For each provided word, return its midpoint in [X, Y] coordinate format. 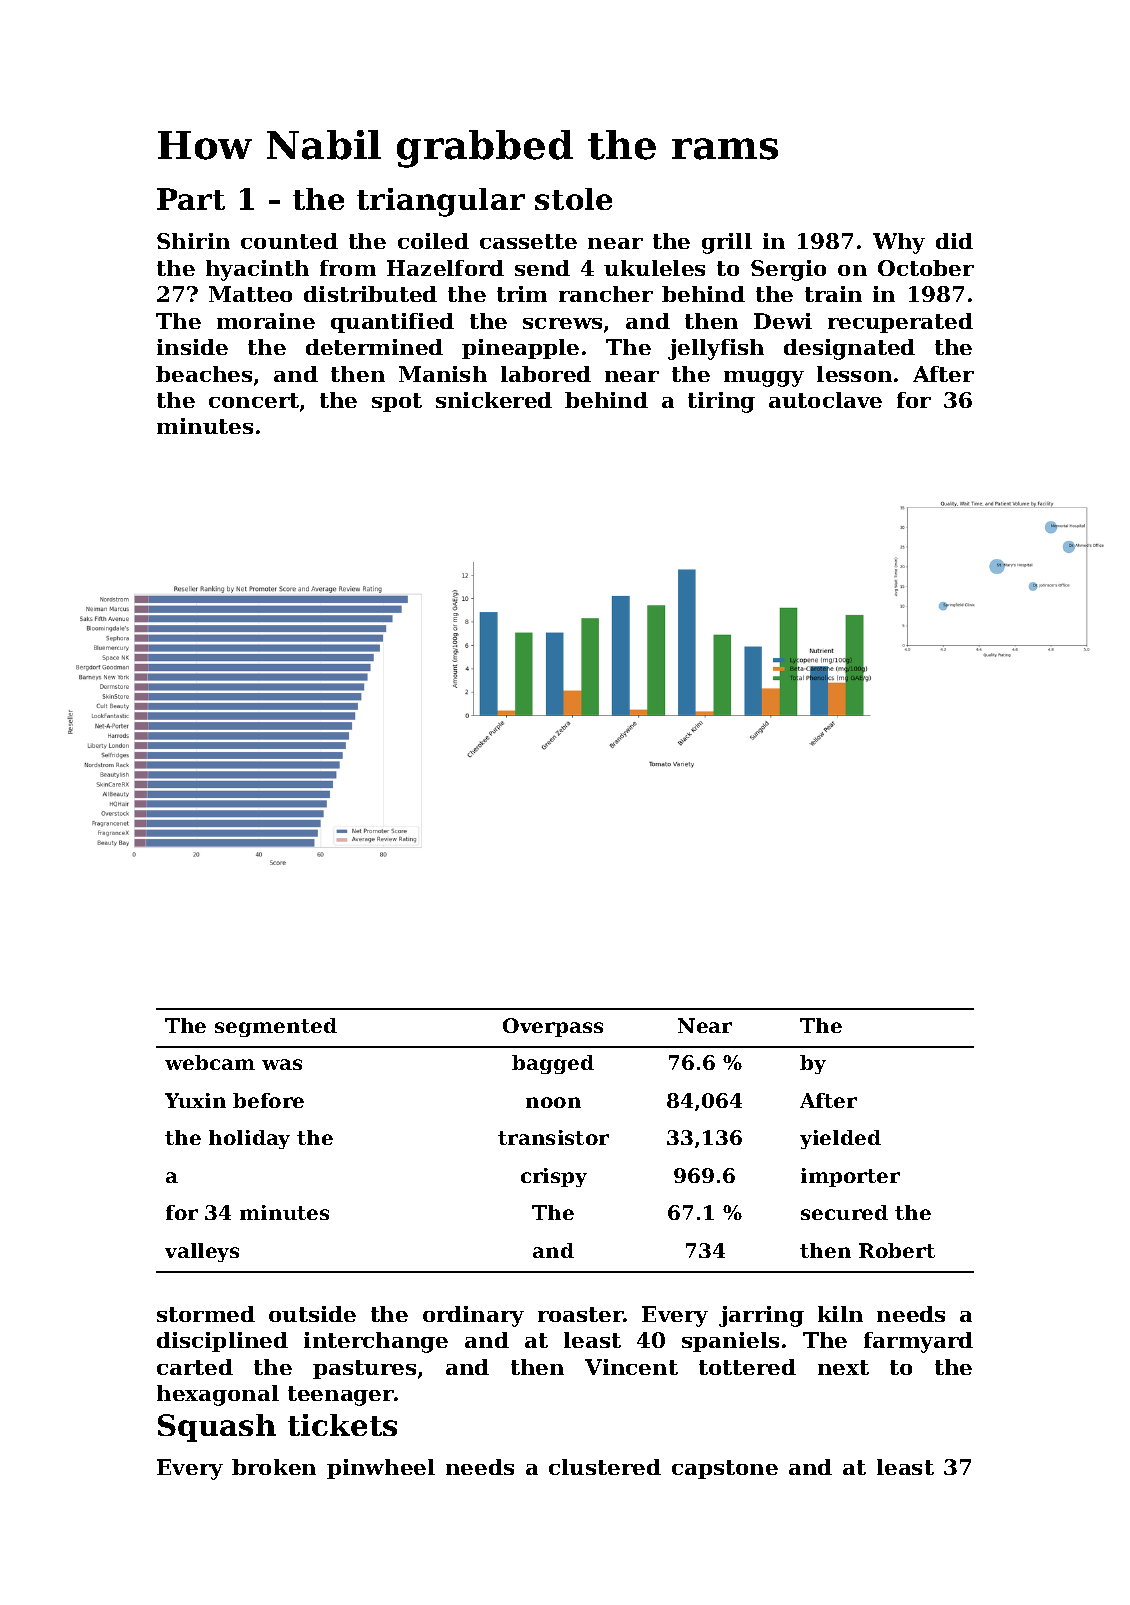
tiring [721, 402]
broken [274, 1467]
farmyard [918, 1342]
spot [397, 402]
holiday [249, 1139]
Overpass [553, 1027]
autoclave [825, 400]
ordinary [473, 1316]
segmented [276, 1027]
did [954, 241]
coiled [433, 241]
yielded [840, 1139]
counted [289, 241]
